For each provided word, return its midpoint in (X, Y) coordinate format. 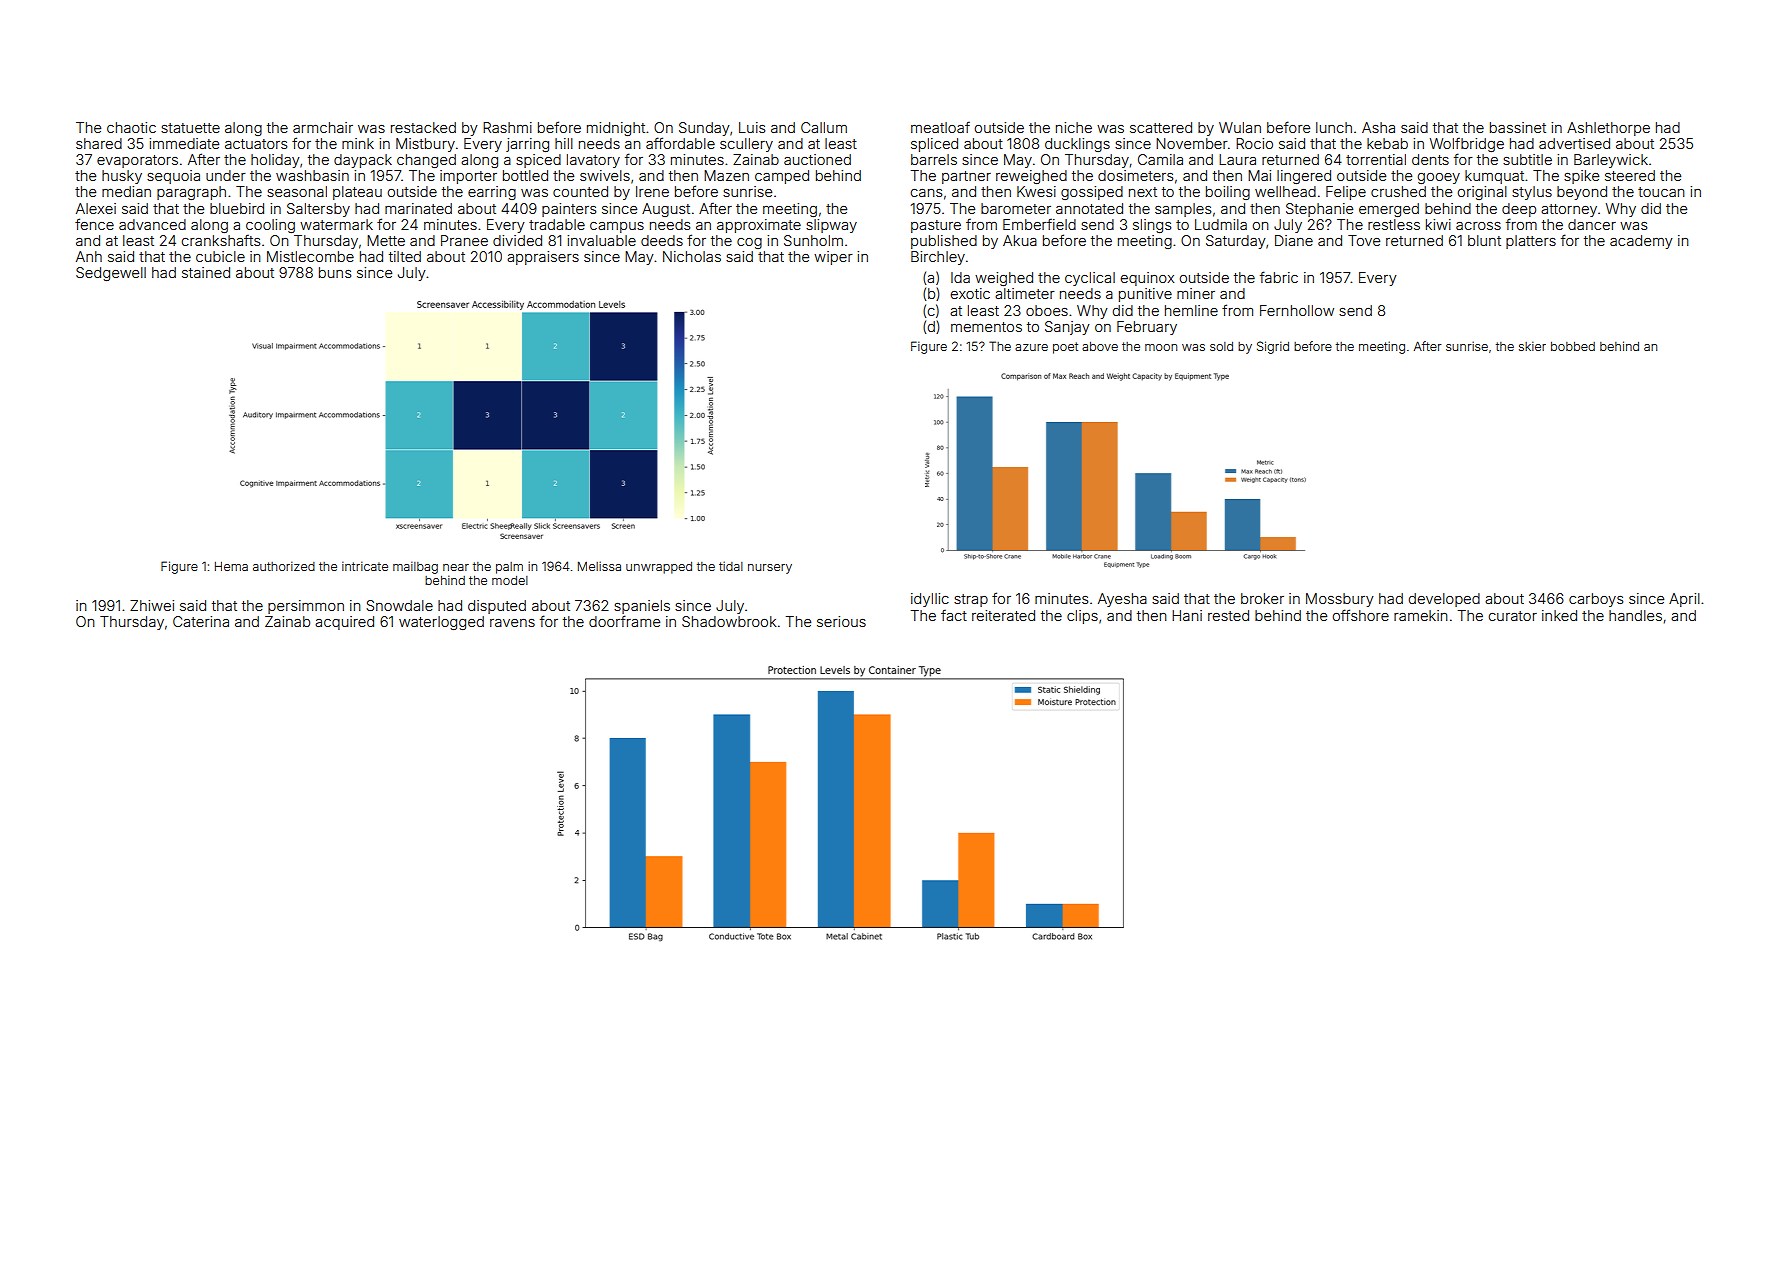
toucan (1661, 192)
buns (335, 272)
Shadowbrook (729, 621)
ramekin (1421, 615)
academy (1641, 242)
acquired (344, 623)
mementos (986, 327)
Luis (752, 127)
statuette (190, 128)
